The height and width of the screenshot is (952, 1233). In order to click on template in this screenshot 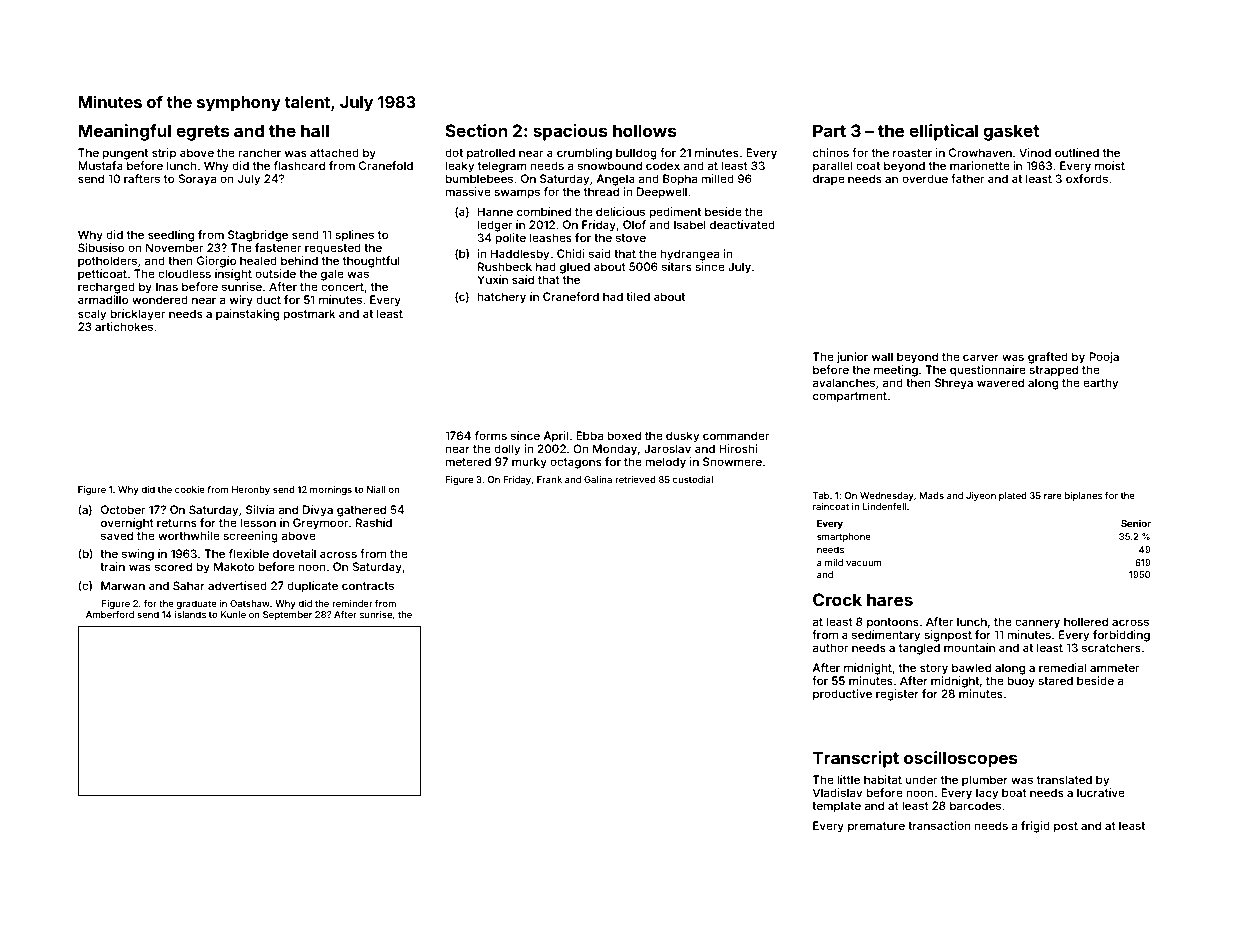, I will do `click(836, 807)`.
